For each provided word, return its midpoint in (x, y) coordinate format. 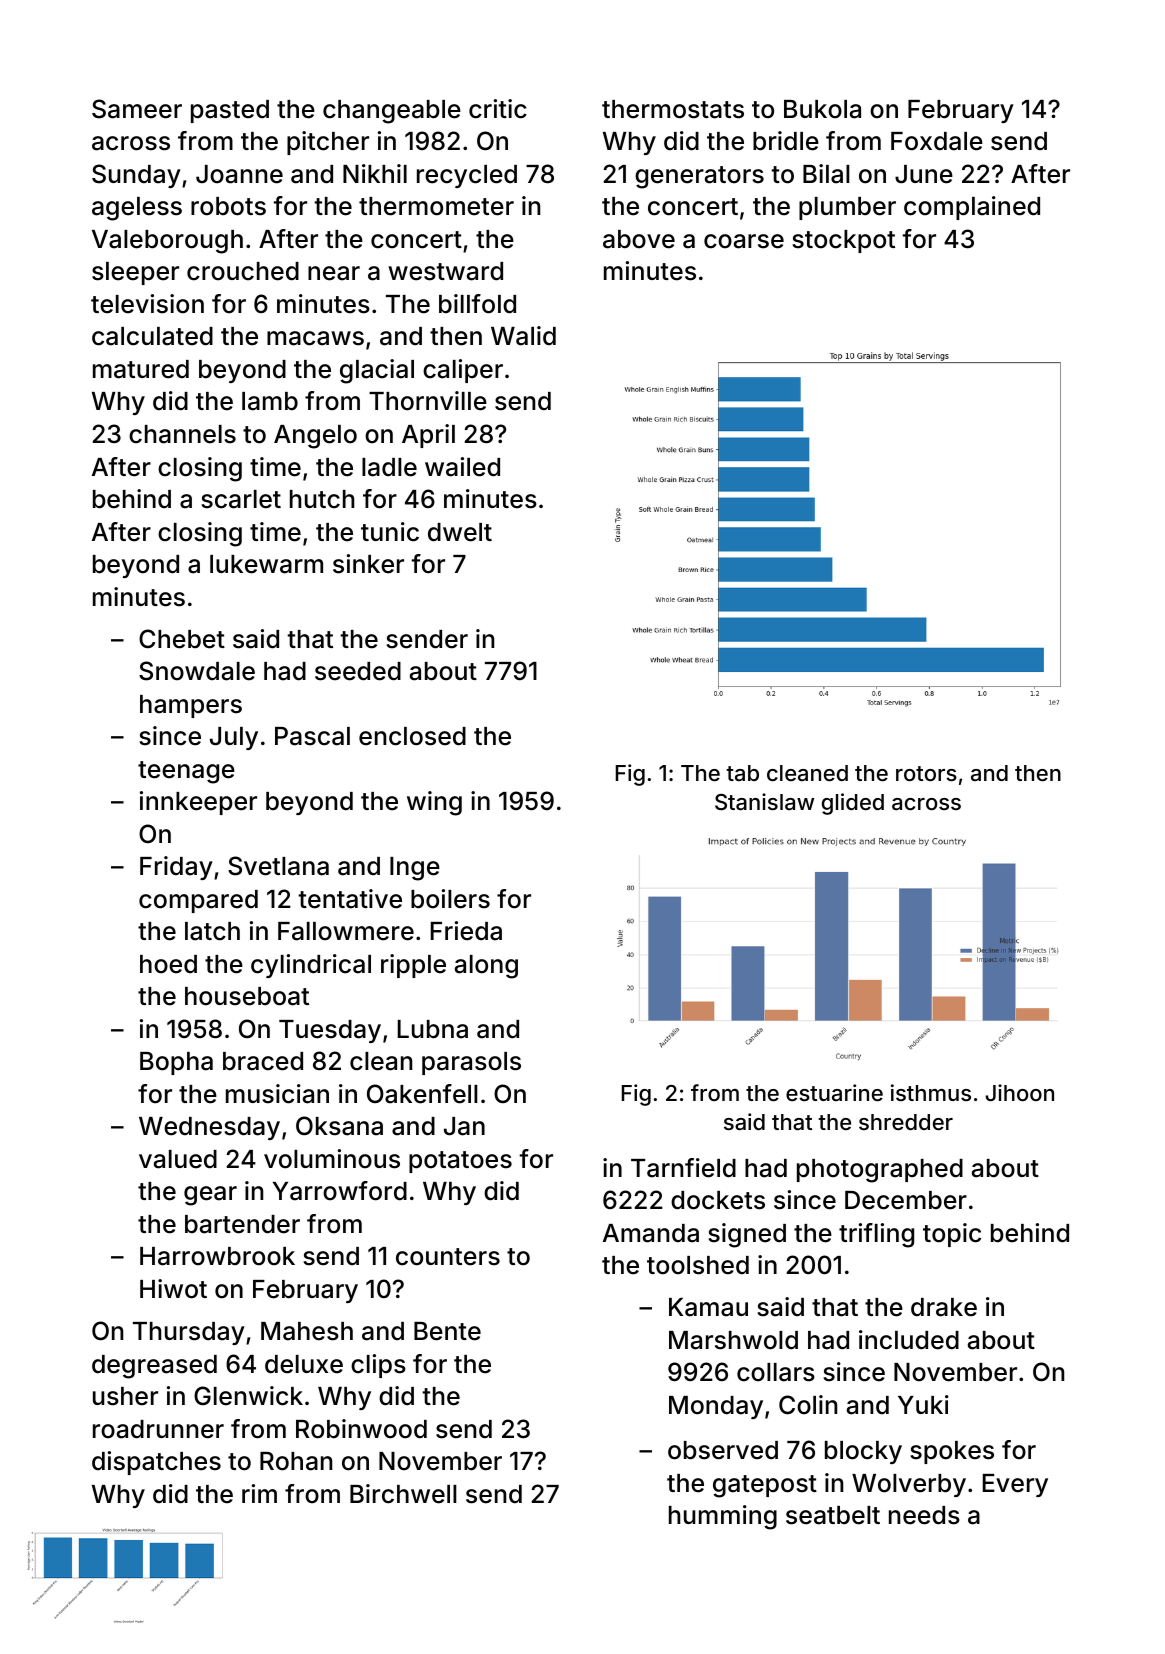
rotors (926, 773)
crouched (243, 271)
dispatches (156, 1463)
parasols (471, 1063)
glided (853, 804)
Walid (523, 336)
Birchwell (403, 1494)
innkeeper (198, 803)
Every (1015, 1485)
